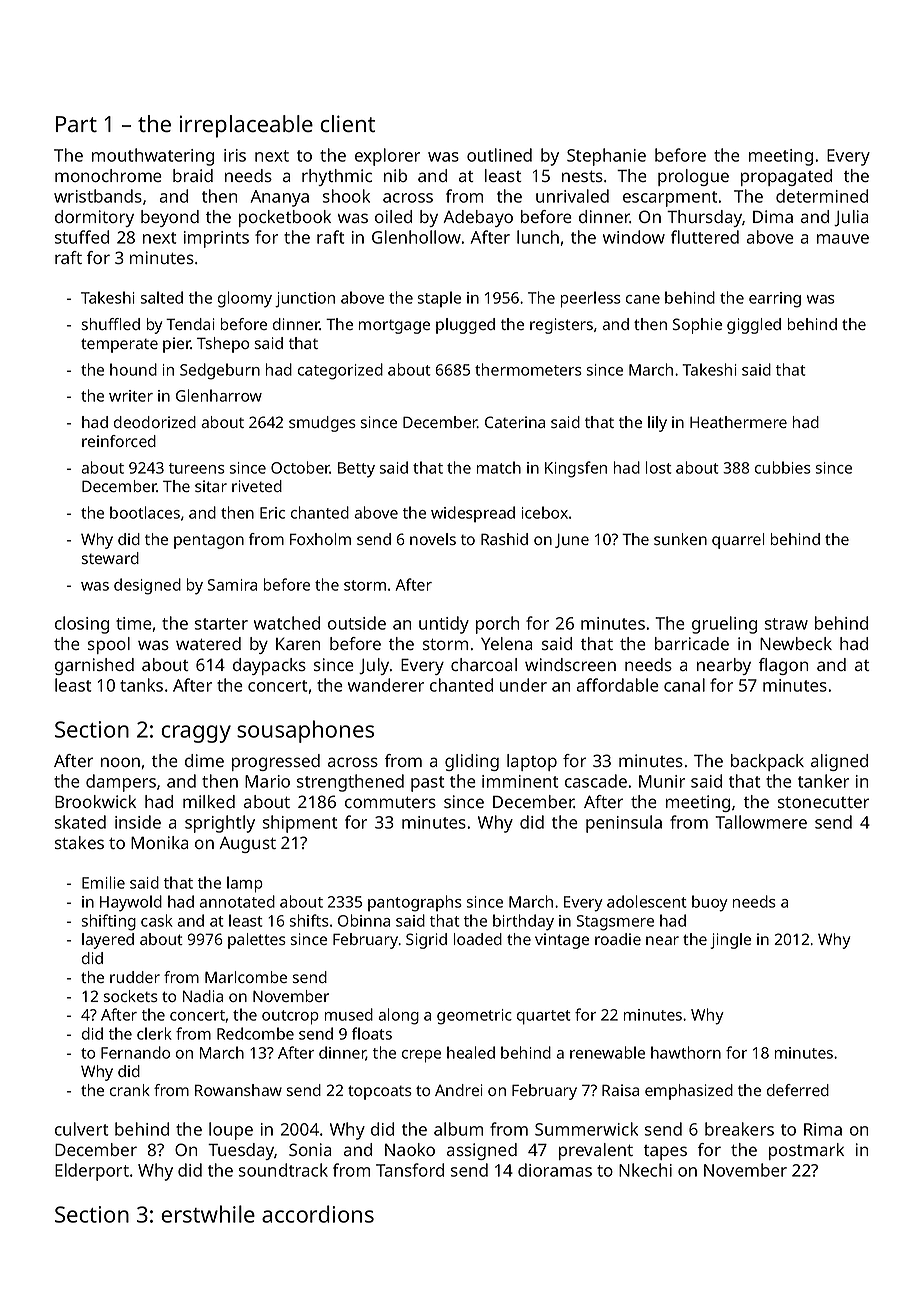 Image resolution: width=924 pixels, height=1308 pixels. What do you see at coordinates (555, 1170) in the screenshot?
I see `dioramas` at bounding box center [555, 1170].
